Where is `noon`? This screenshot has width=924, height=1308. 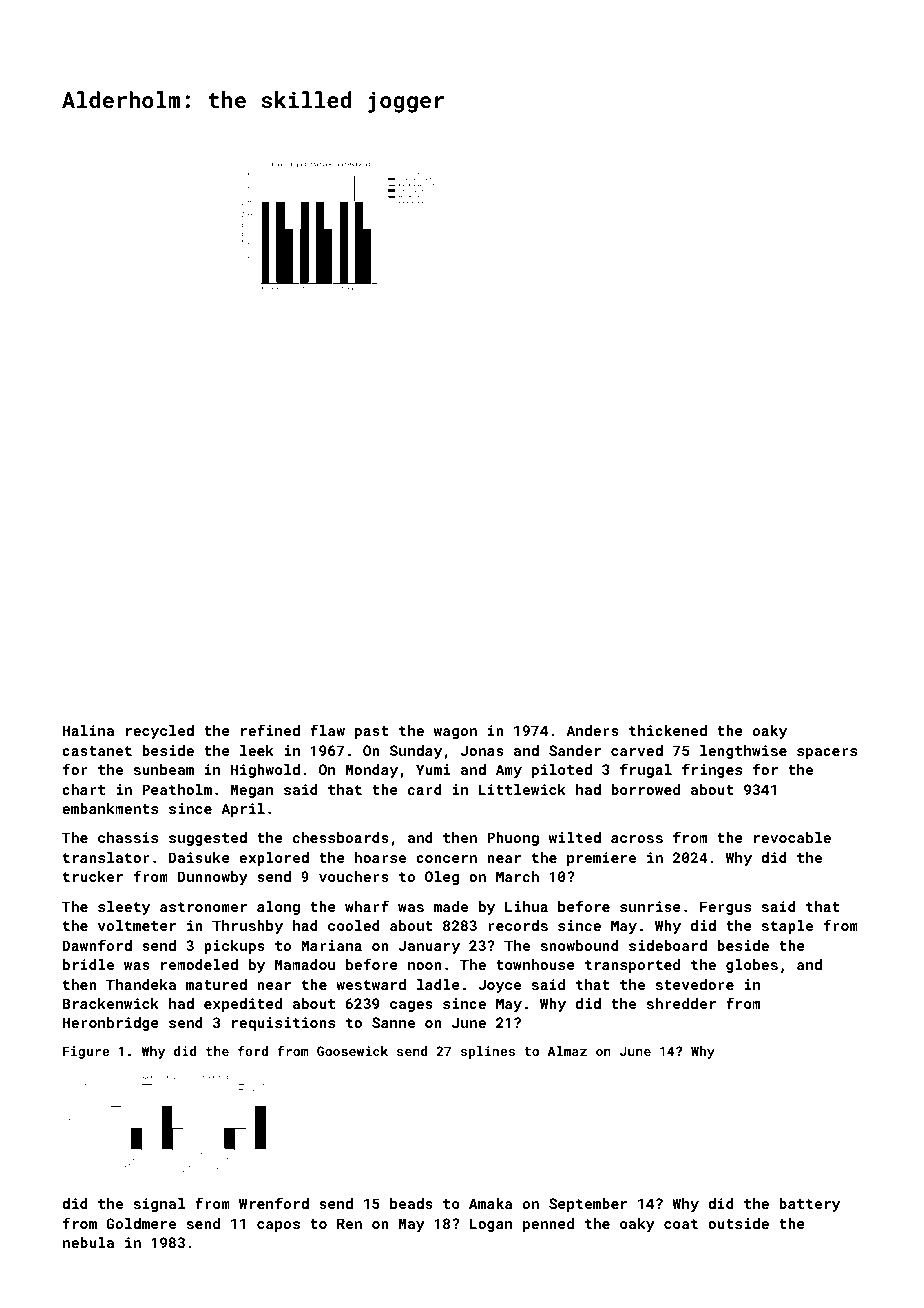 noon is located at coordinates (425, 966).
